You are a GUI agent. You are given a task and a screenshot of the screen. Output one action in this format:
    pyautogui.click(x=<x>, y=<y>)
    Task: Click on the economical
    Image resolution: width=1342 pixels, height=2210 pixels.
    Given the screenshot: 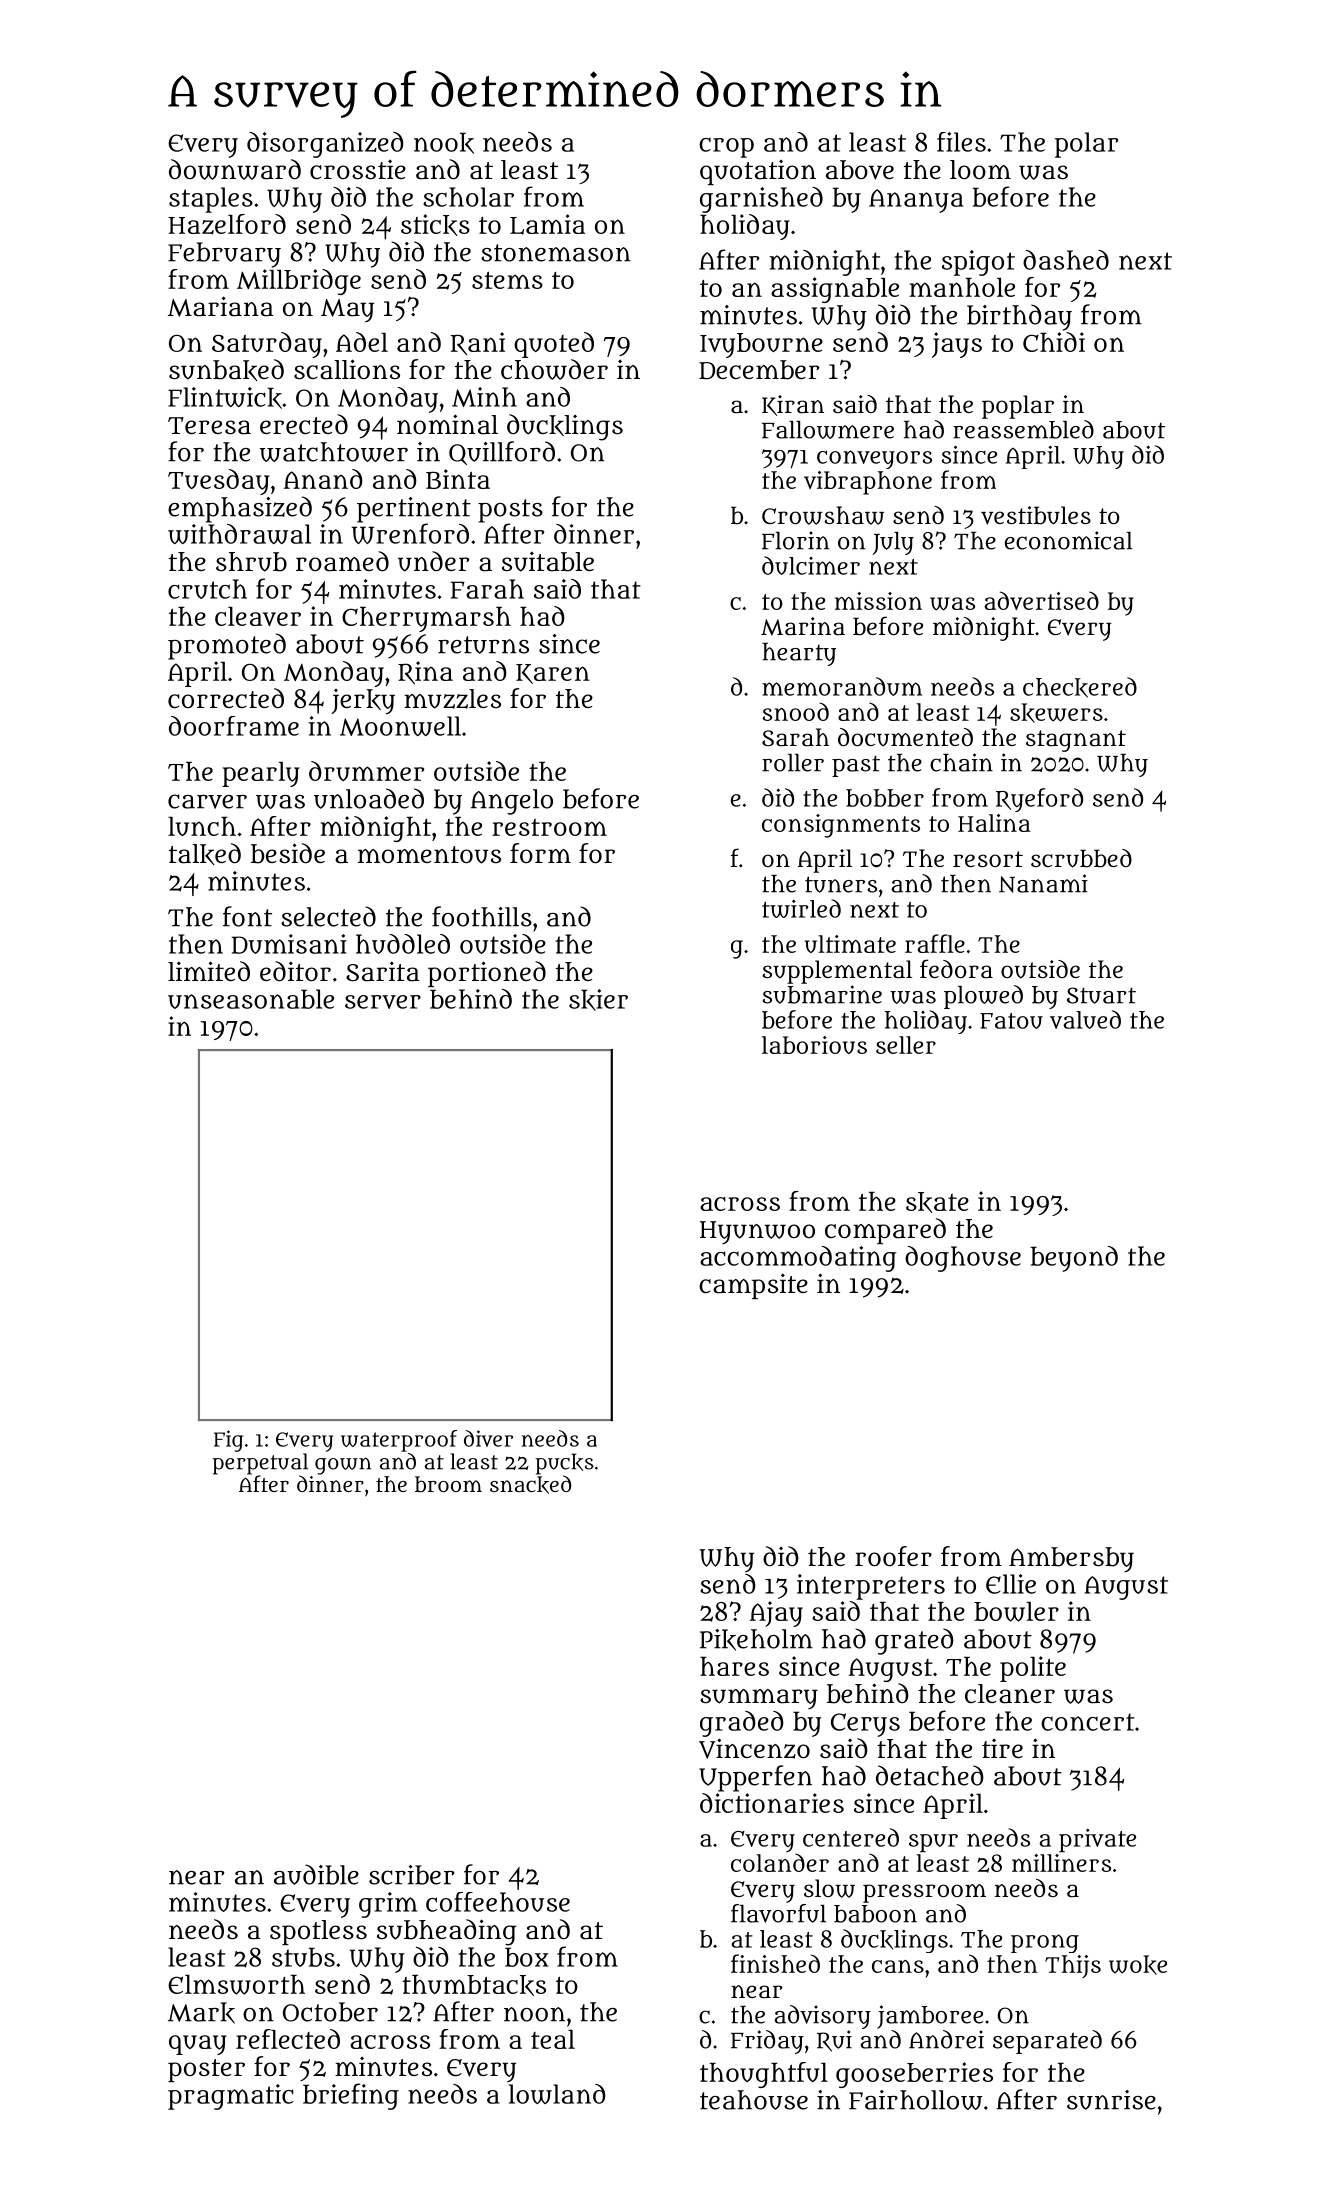 What is the action you would take?
    pyautogui.click(x=1069, y=540)
